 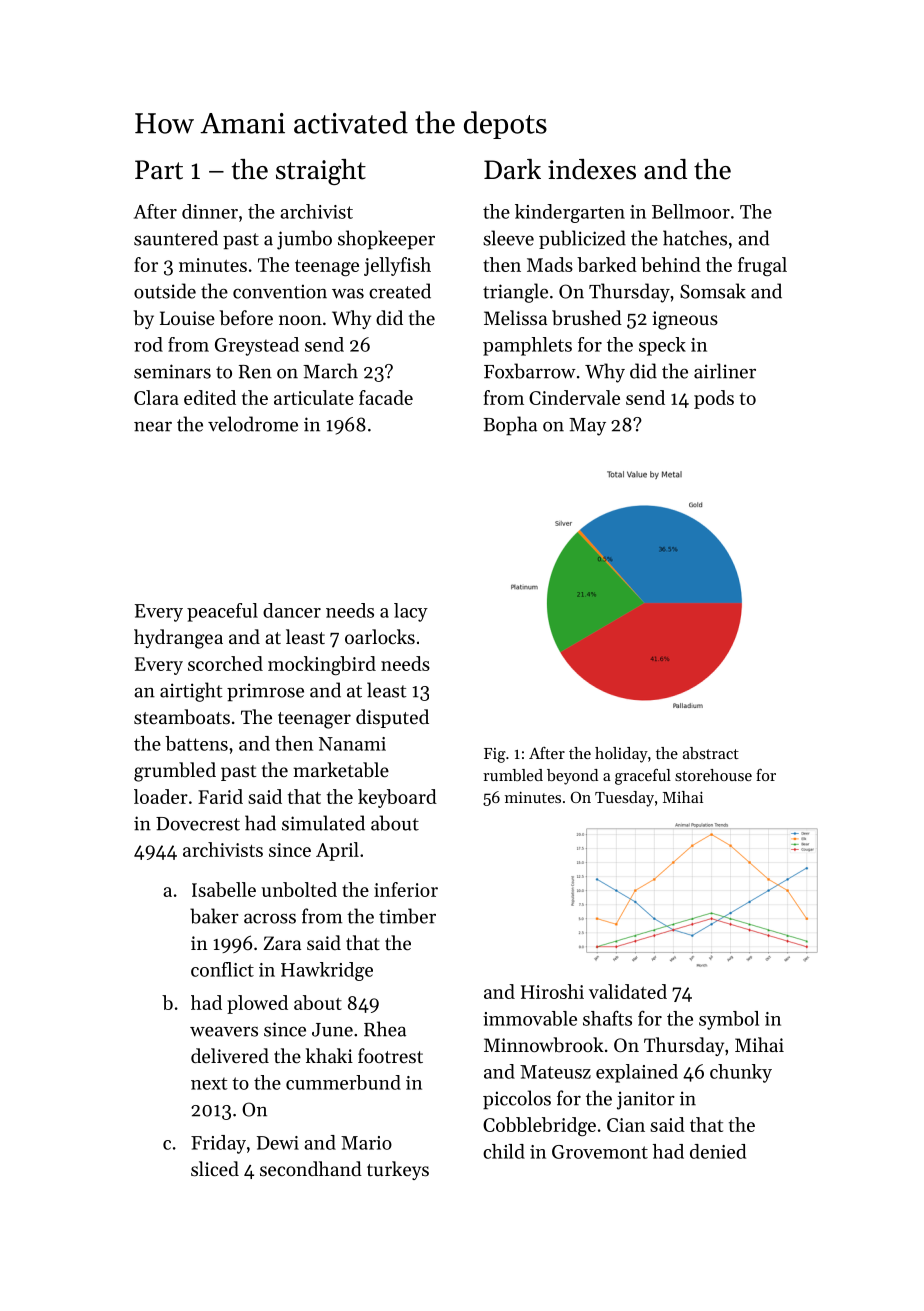 What do you see at coordinates (713, 775) in the screenshot?
I see `storehouse` at bounding box center [713, 775].
